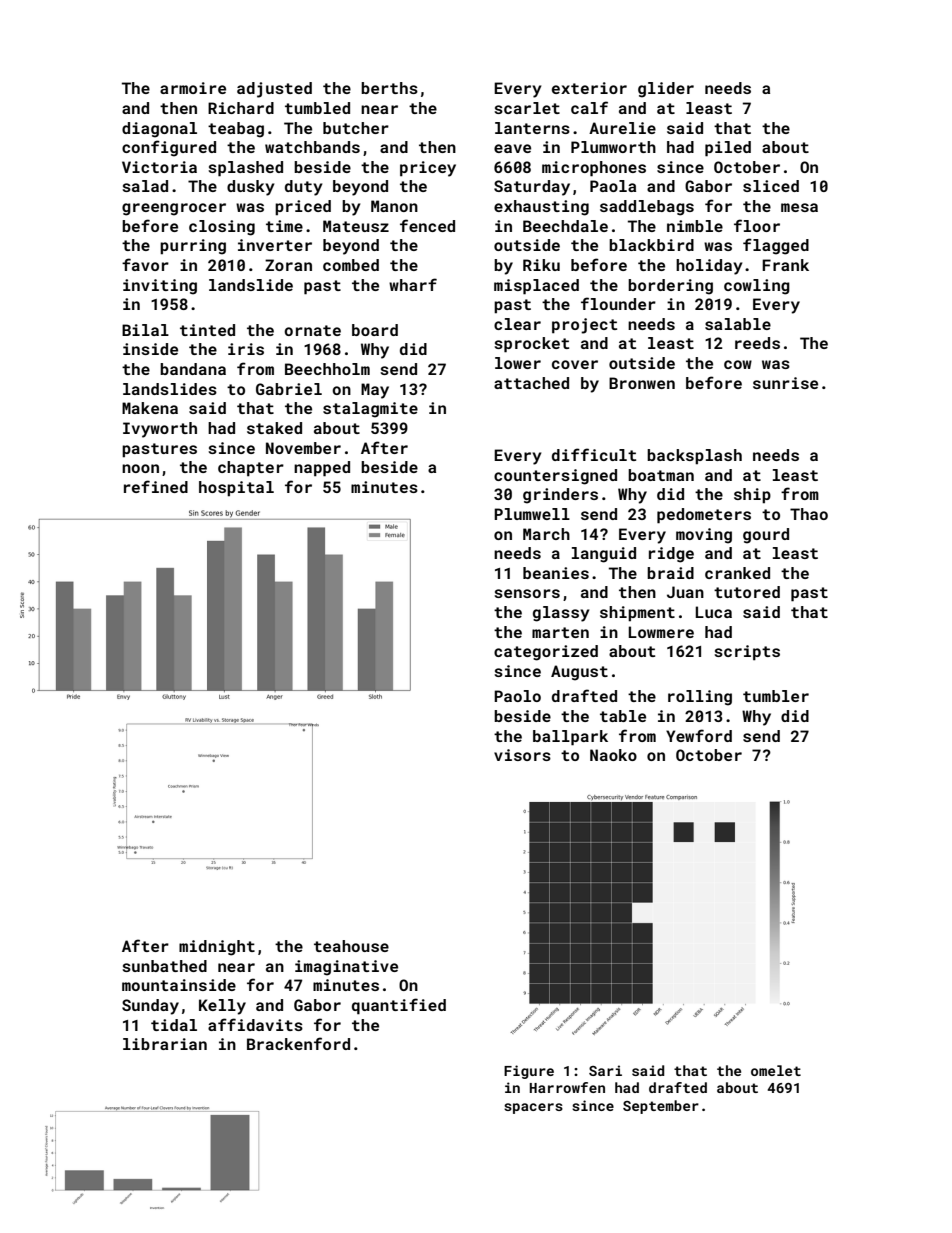  I want to click on omelet, so click(776, 1070).
